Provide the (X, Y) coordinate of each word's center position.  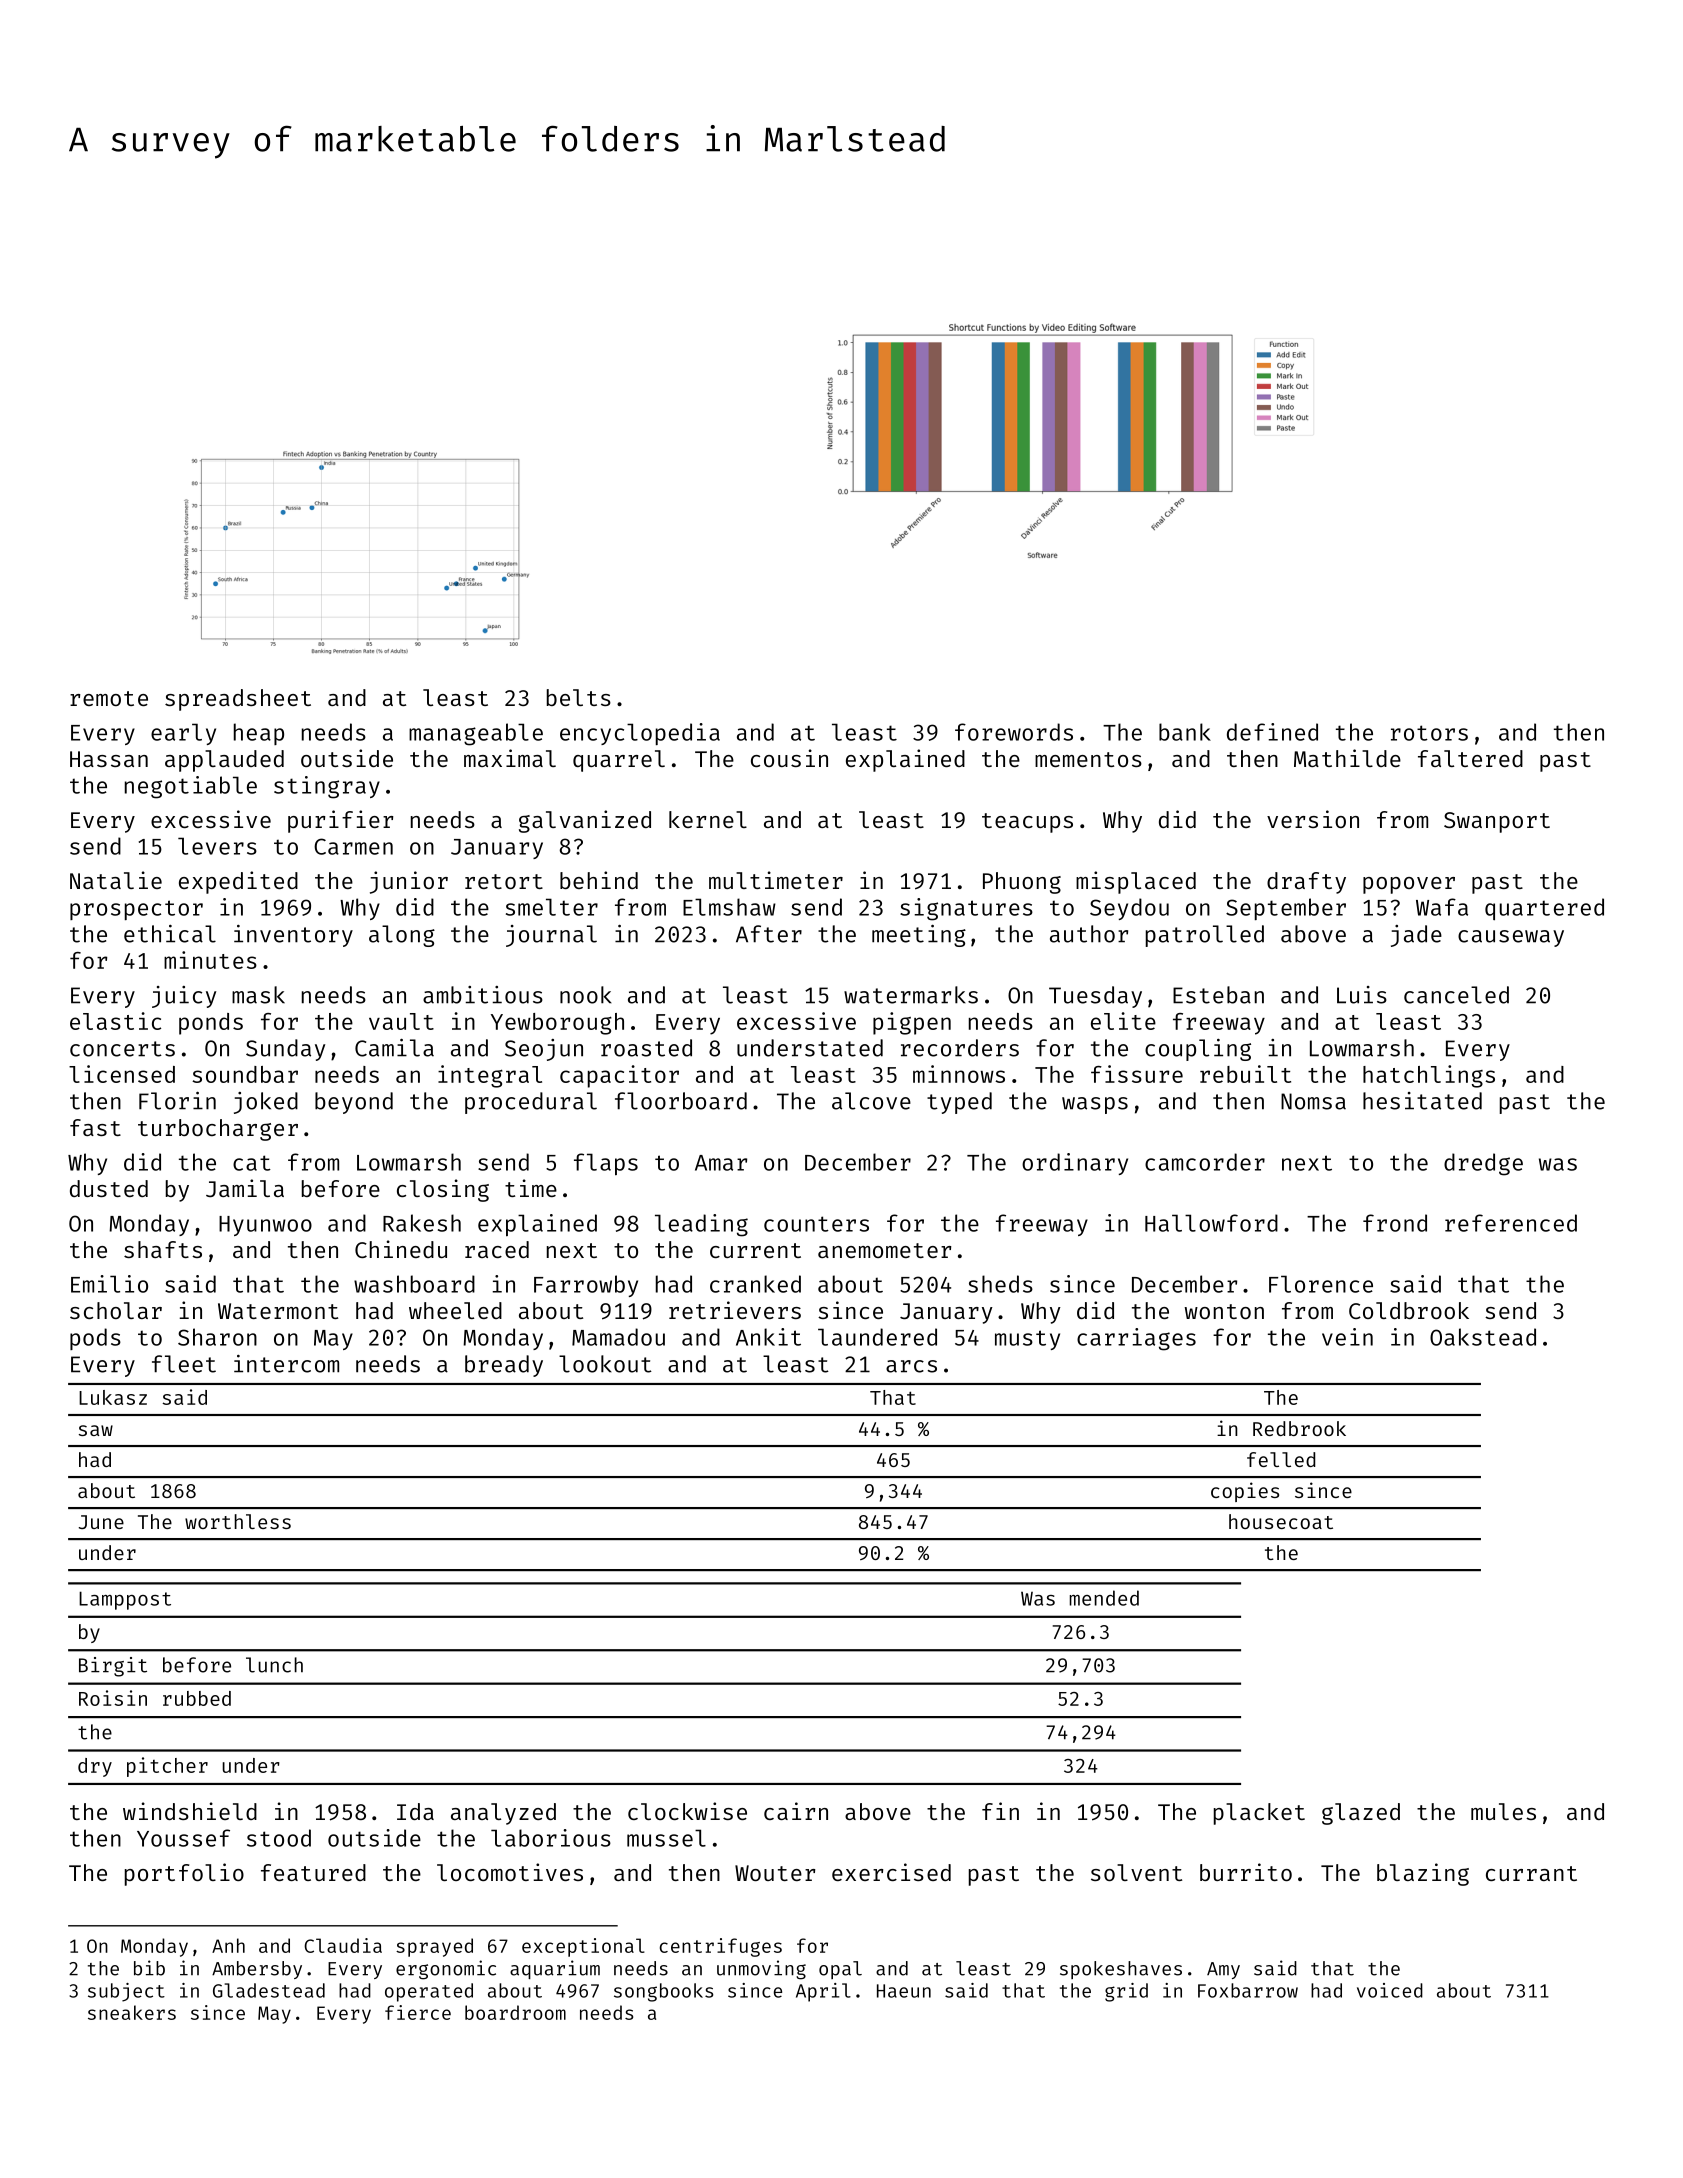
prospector (136, 910)
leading (701, 1225)
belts (579, 697)
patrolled (1205, 936)
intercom (286, 1364)
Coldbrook (1409, 1310)
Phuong (1022, 883)
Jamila (245, 1188)
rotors (1429, 733)
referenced (1511, 1223)
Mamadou (618, 1337)
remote (109, 698)
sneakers (132, 2012)
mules (1503, 1811)
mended (1104, 1598)
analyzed (503, 1814)
